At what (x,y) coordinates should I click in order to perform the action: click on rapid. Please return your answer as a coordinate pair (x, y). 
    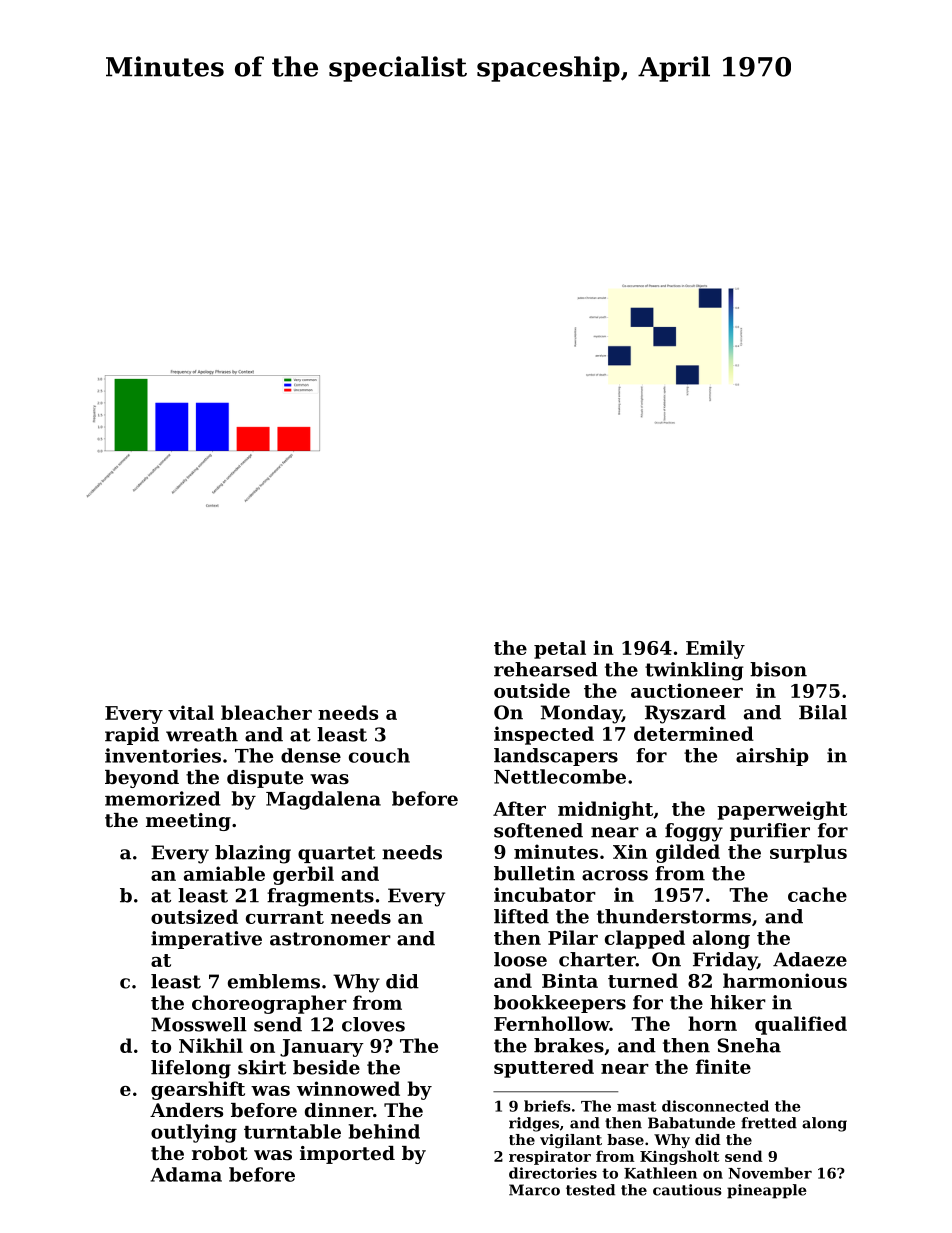
    Looking at the image, I should click on (132, 736).
